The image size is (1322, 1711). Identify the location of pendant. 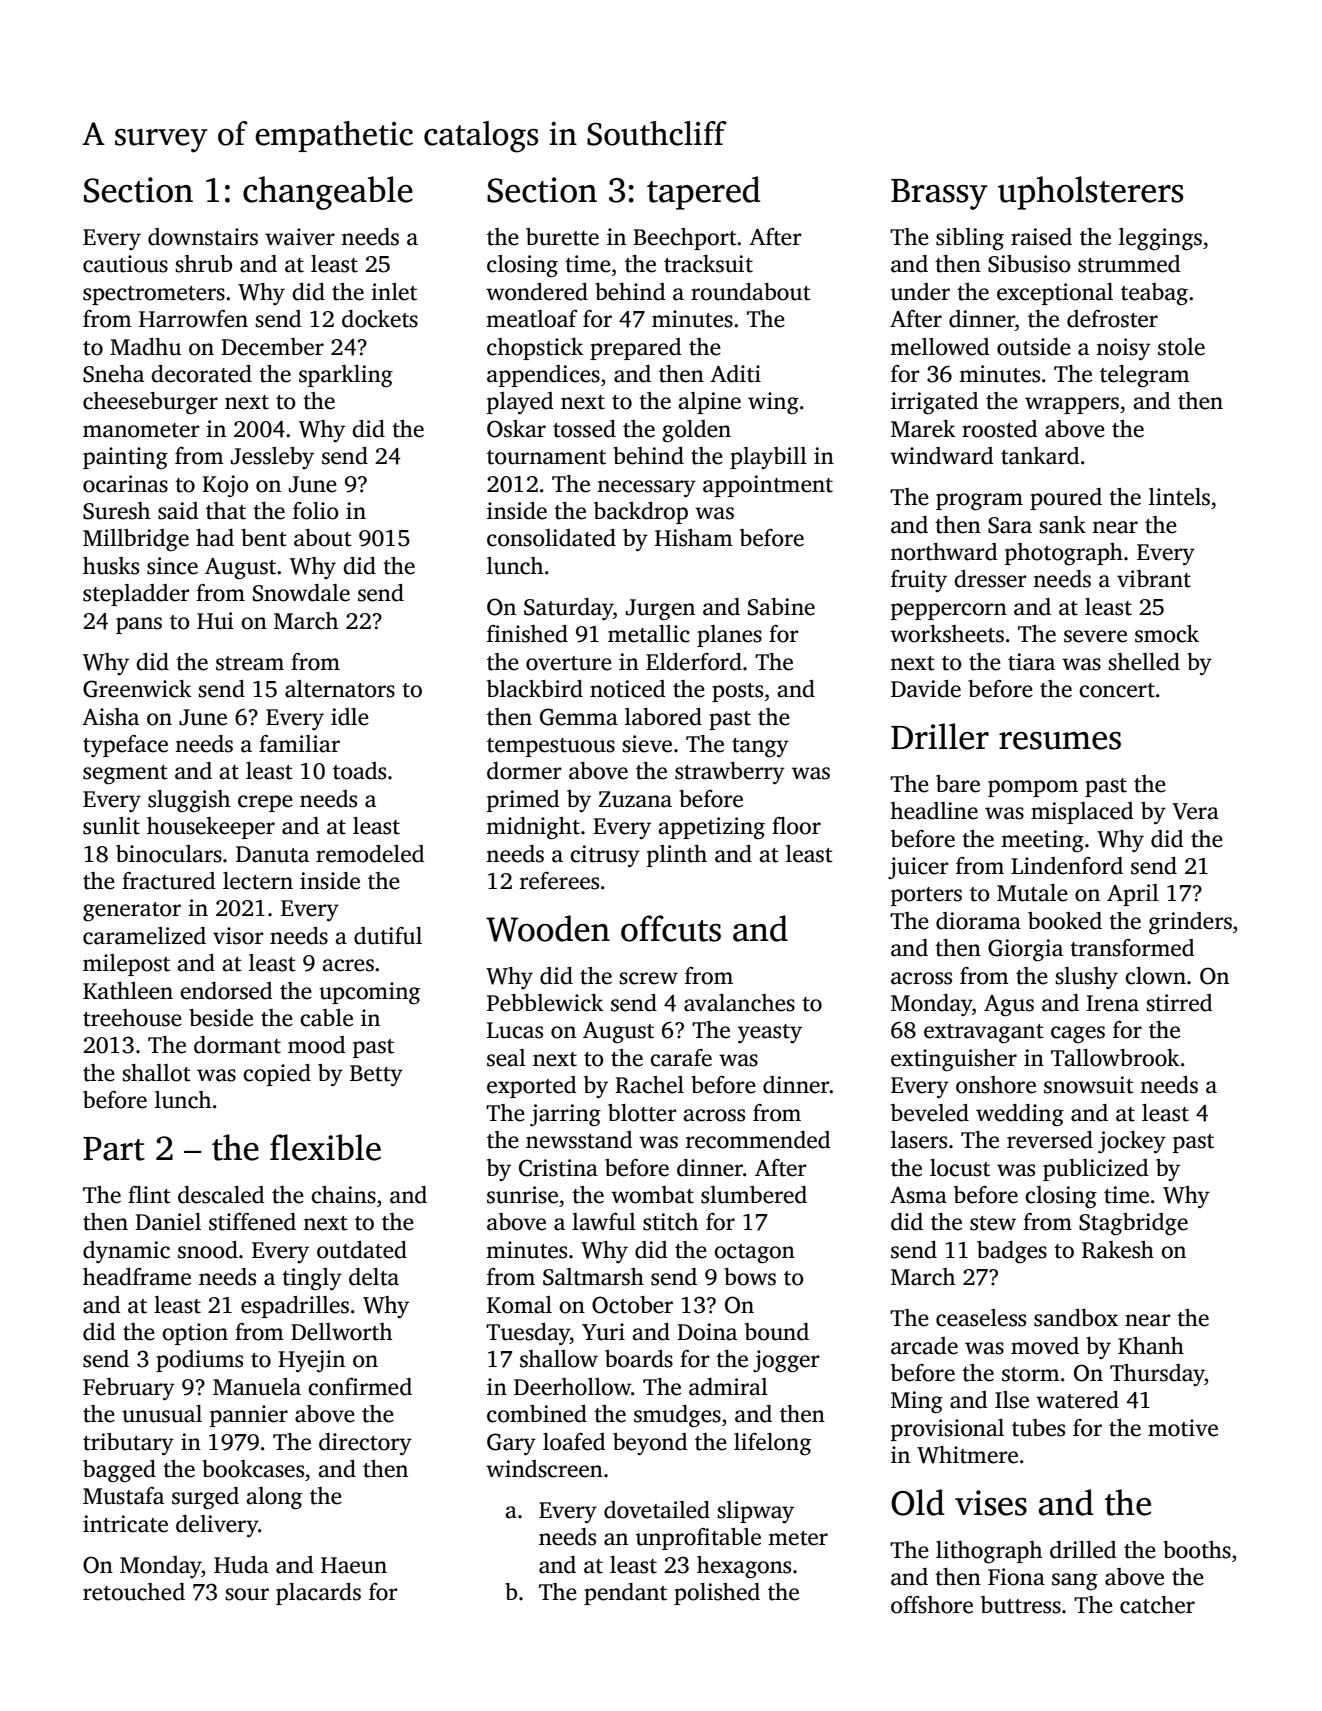
(625, 1594).
